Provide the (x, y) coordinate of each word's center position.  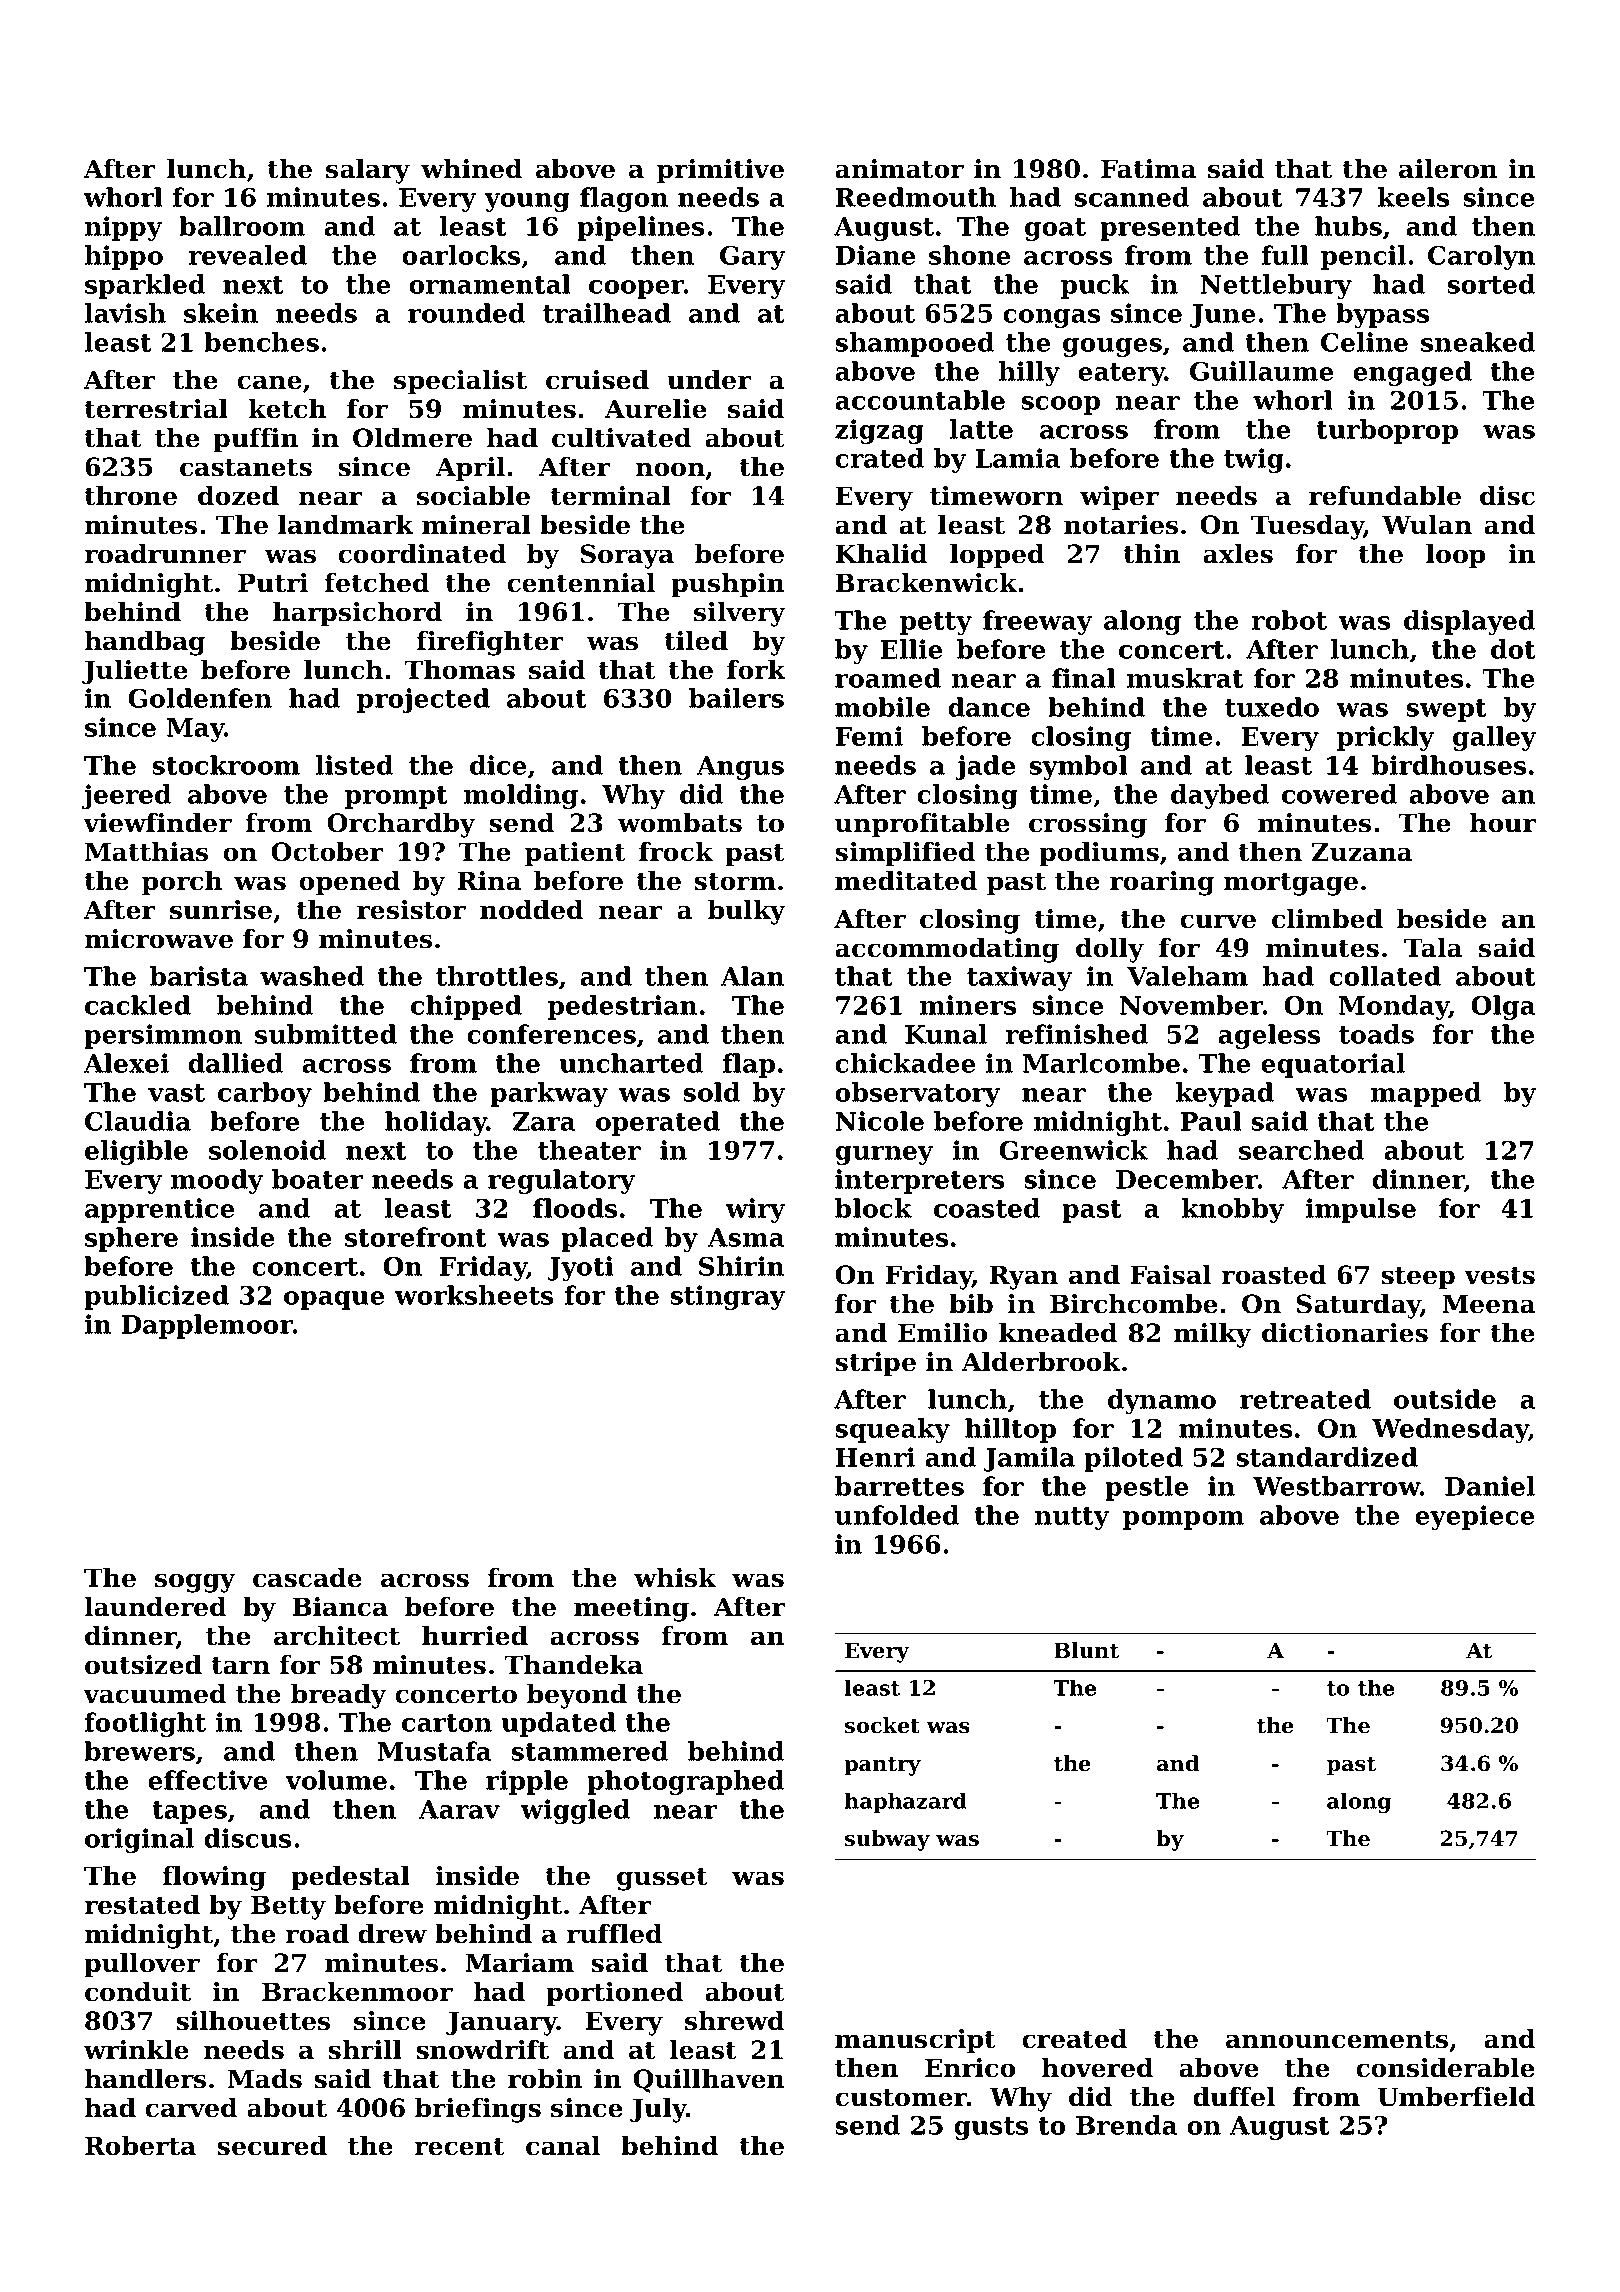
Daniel (1490, 1486)
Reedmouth (916, 197)
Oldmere (412, 438)
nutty (1072, 1518)
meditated (906, 881)
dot (1513, 649)
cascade (307, 1578)
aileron (1448, 169)
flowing (214, 1878)
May (196, 730)
